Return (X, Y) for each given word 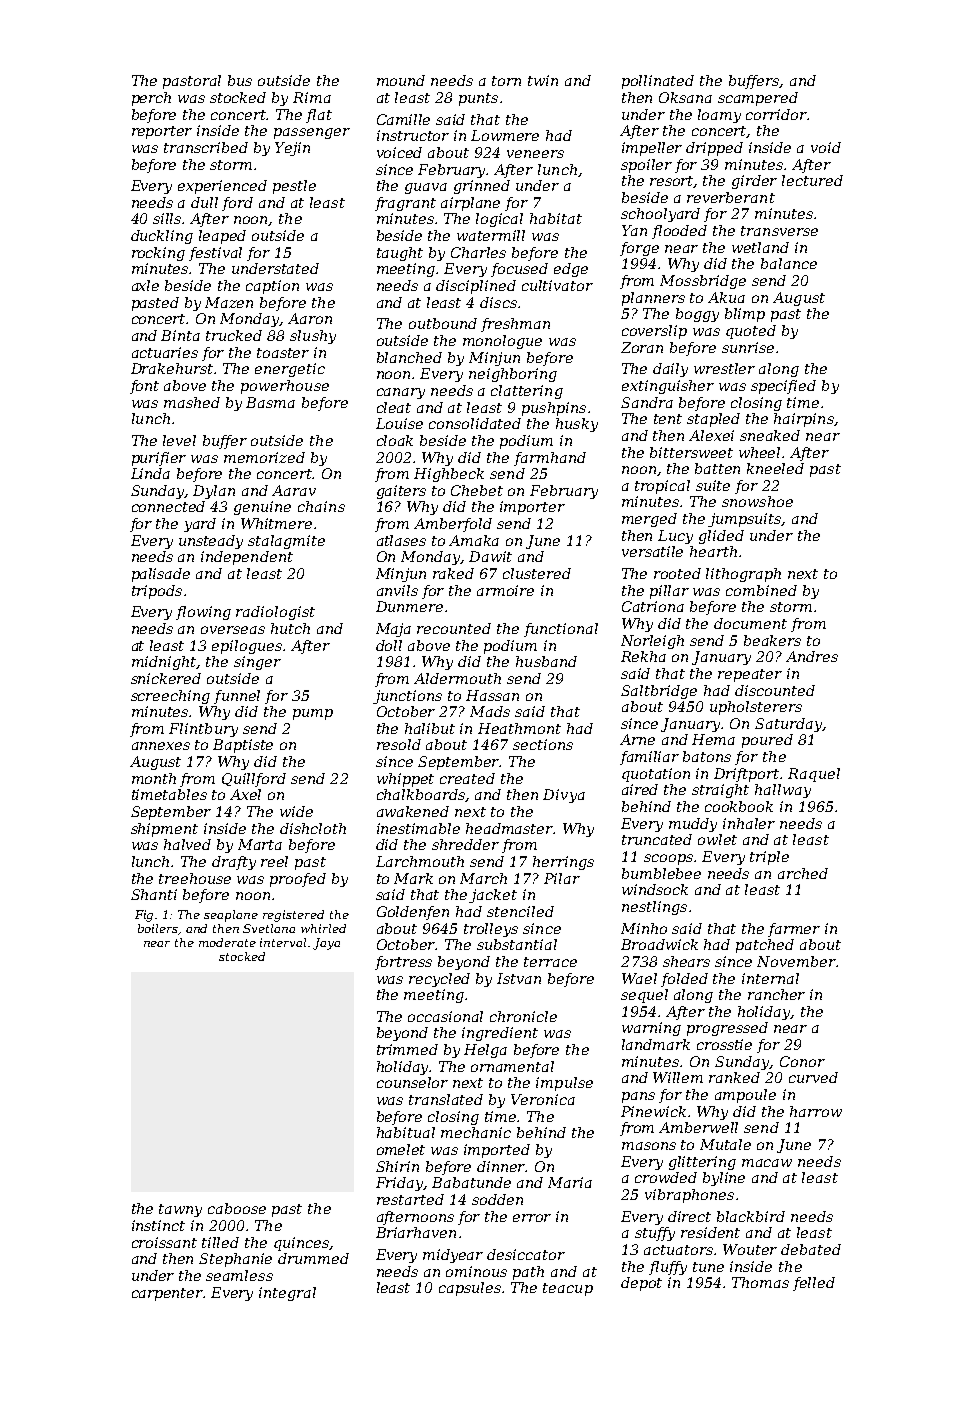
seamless (239, 1275)
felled (814, 1284)
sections (543, 744)
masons (649, 1146)
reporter (162, 132)
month (154, 778)
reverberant (731, 197)
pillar (669, 592)
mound (401, 80)
